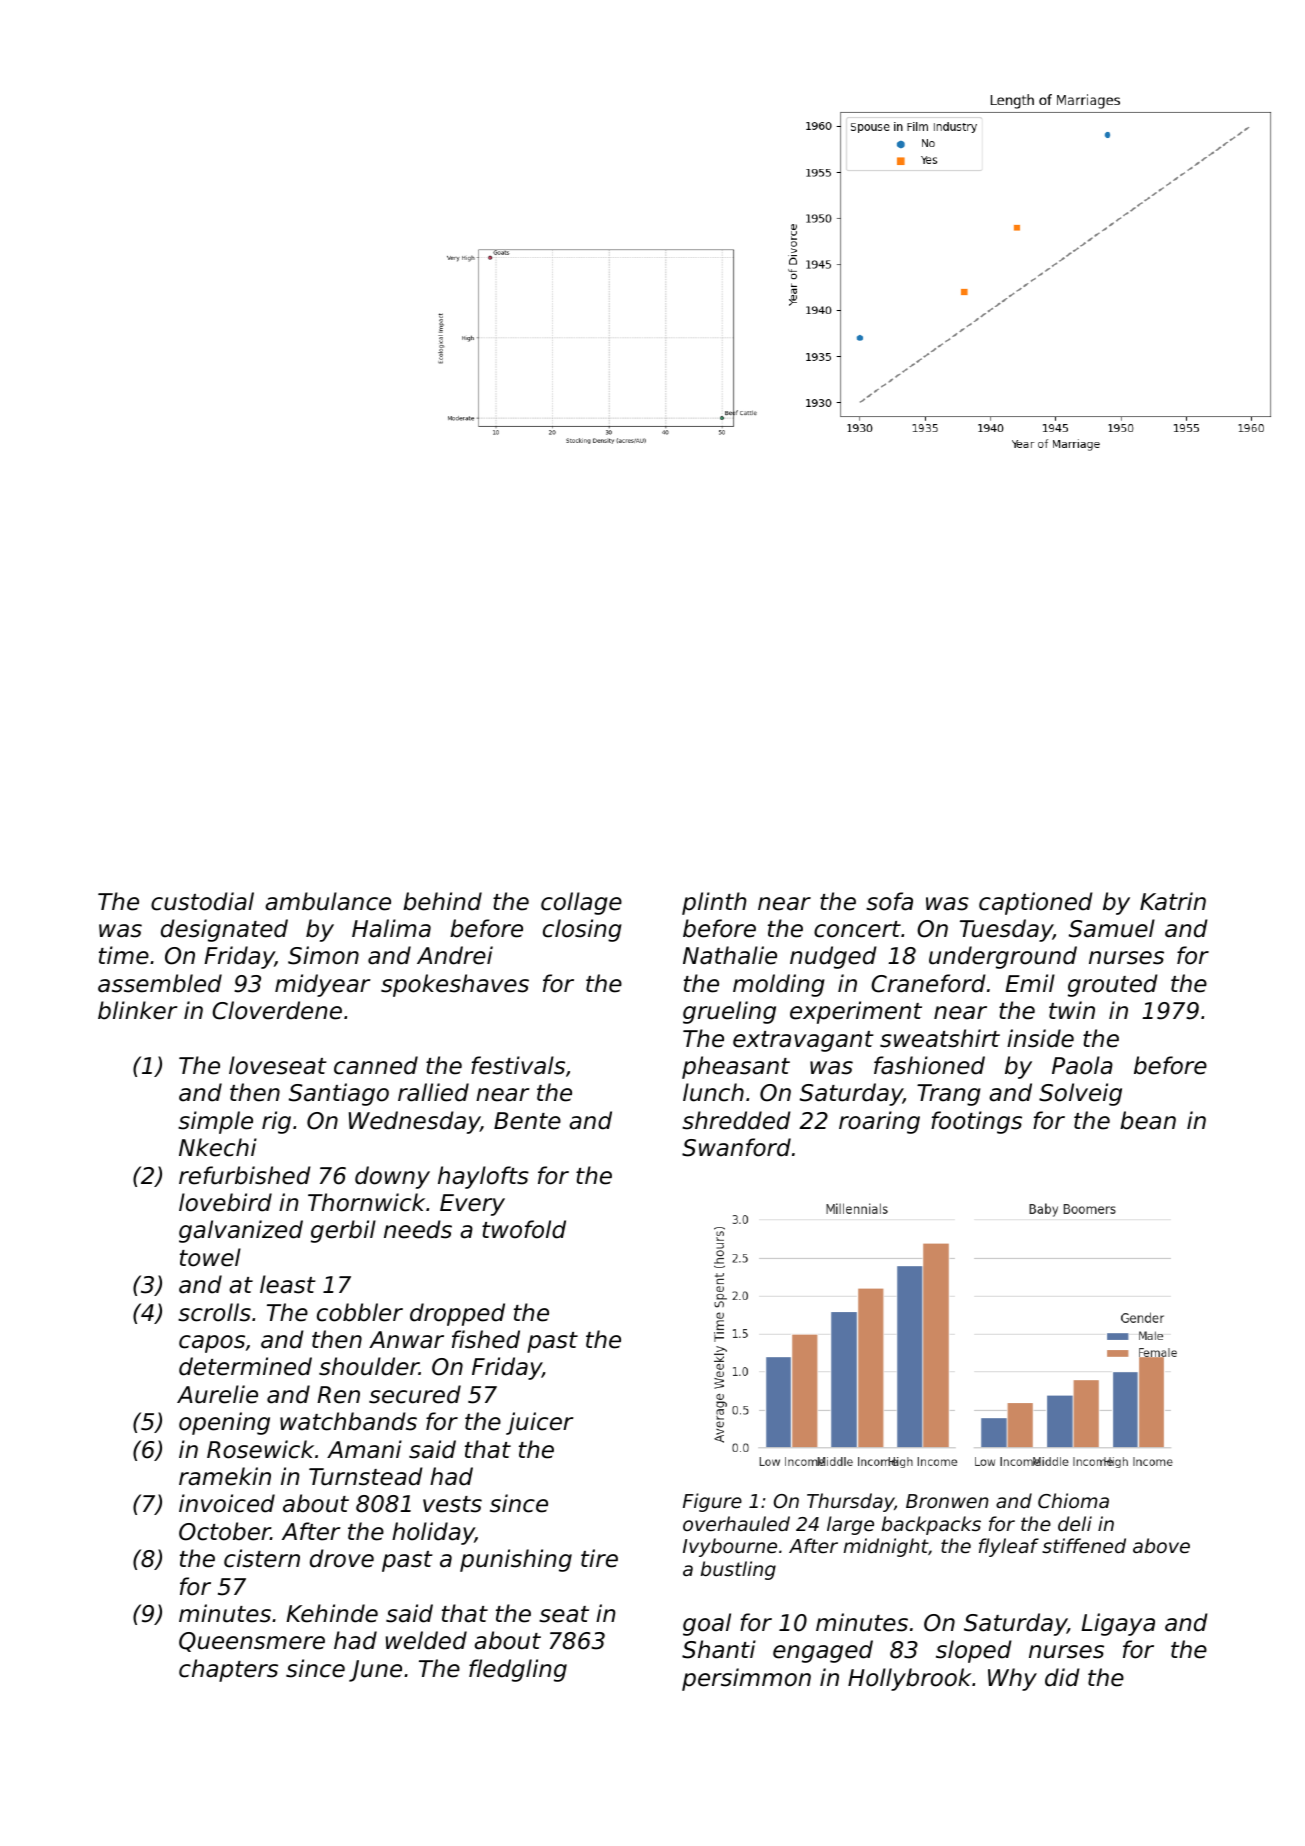  What do you see at coordinates (391, 928) in the image?
I see `Halima` at bounding box center [391, 928].
